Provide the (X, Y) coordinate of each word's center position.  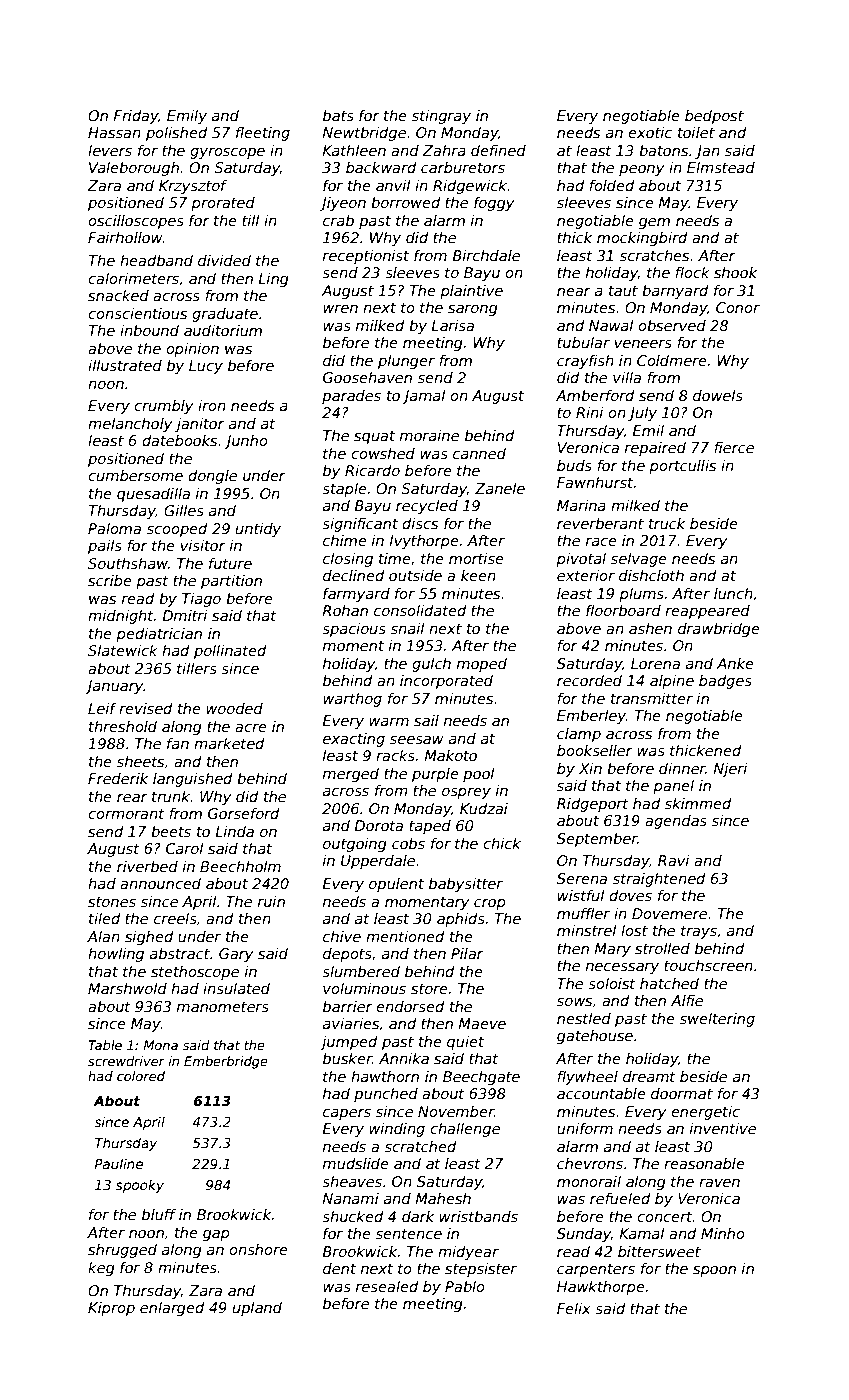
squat (374, 437)
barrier (348, 1006)
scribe (110, 580)
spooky (140, 1186)
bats (338, 115)
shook (735, 272)
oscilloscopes (136, 222)
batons (663, 150)
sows (574, 1002)
